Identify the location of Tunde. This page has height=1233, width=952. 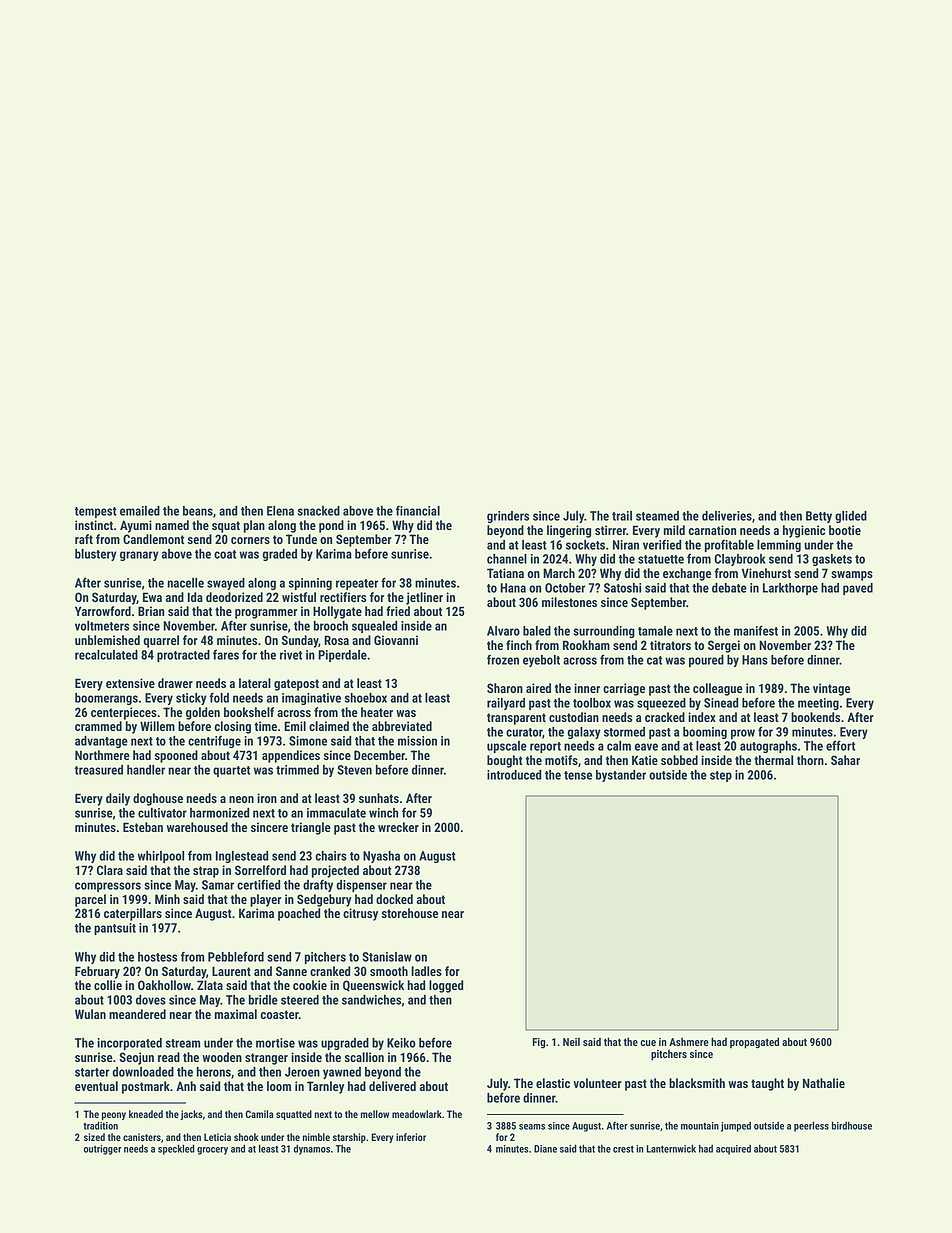
(301, 539).
